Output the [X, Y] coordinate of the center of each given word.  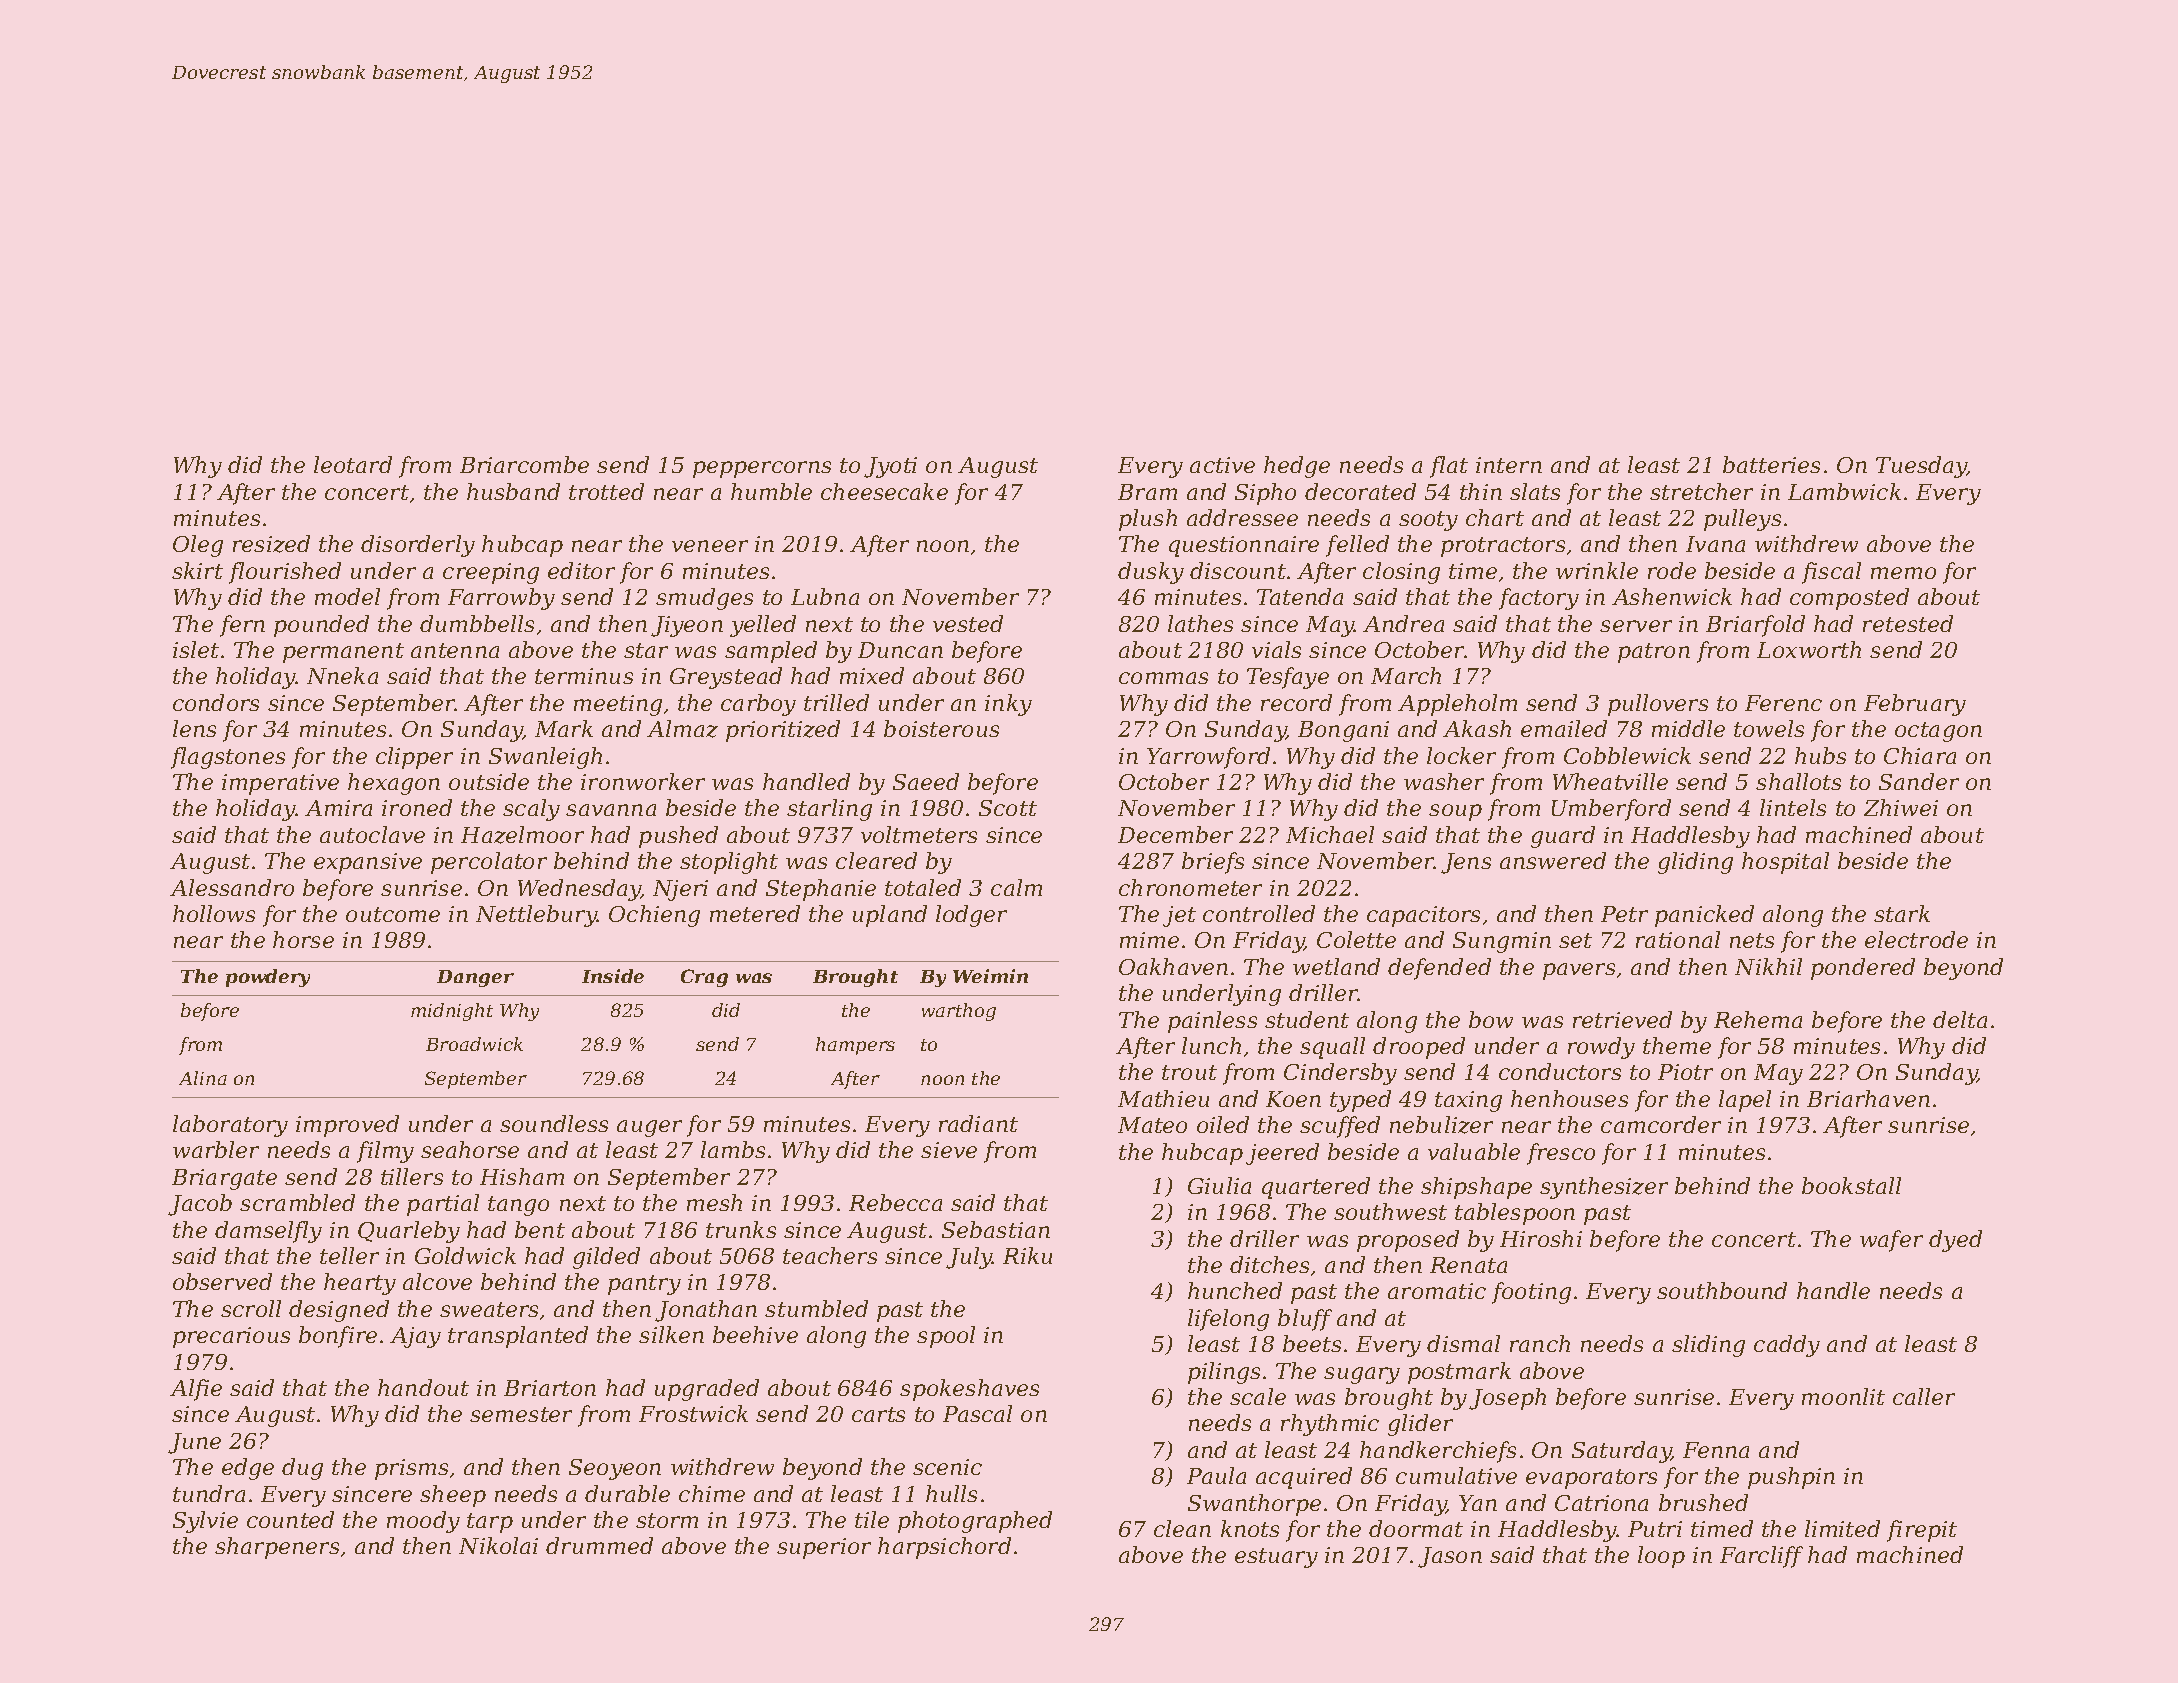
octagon [1938, 732]
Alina [203, 1078]
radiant [978, 1123]
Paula [1216, 1475]
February [1915, 705]
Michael [1330, 834]
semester [521, 1414]
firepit [1922, 1531]
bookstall [1851, 1185]
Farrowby [501, 599]
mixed [872, 675]
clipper [414, 758]
